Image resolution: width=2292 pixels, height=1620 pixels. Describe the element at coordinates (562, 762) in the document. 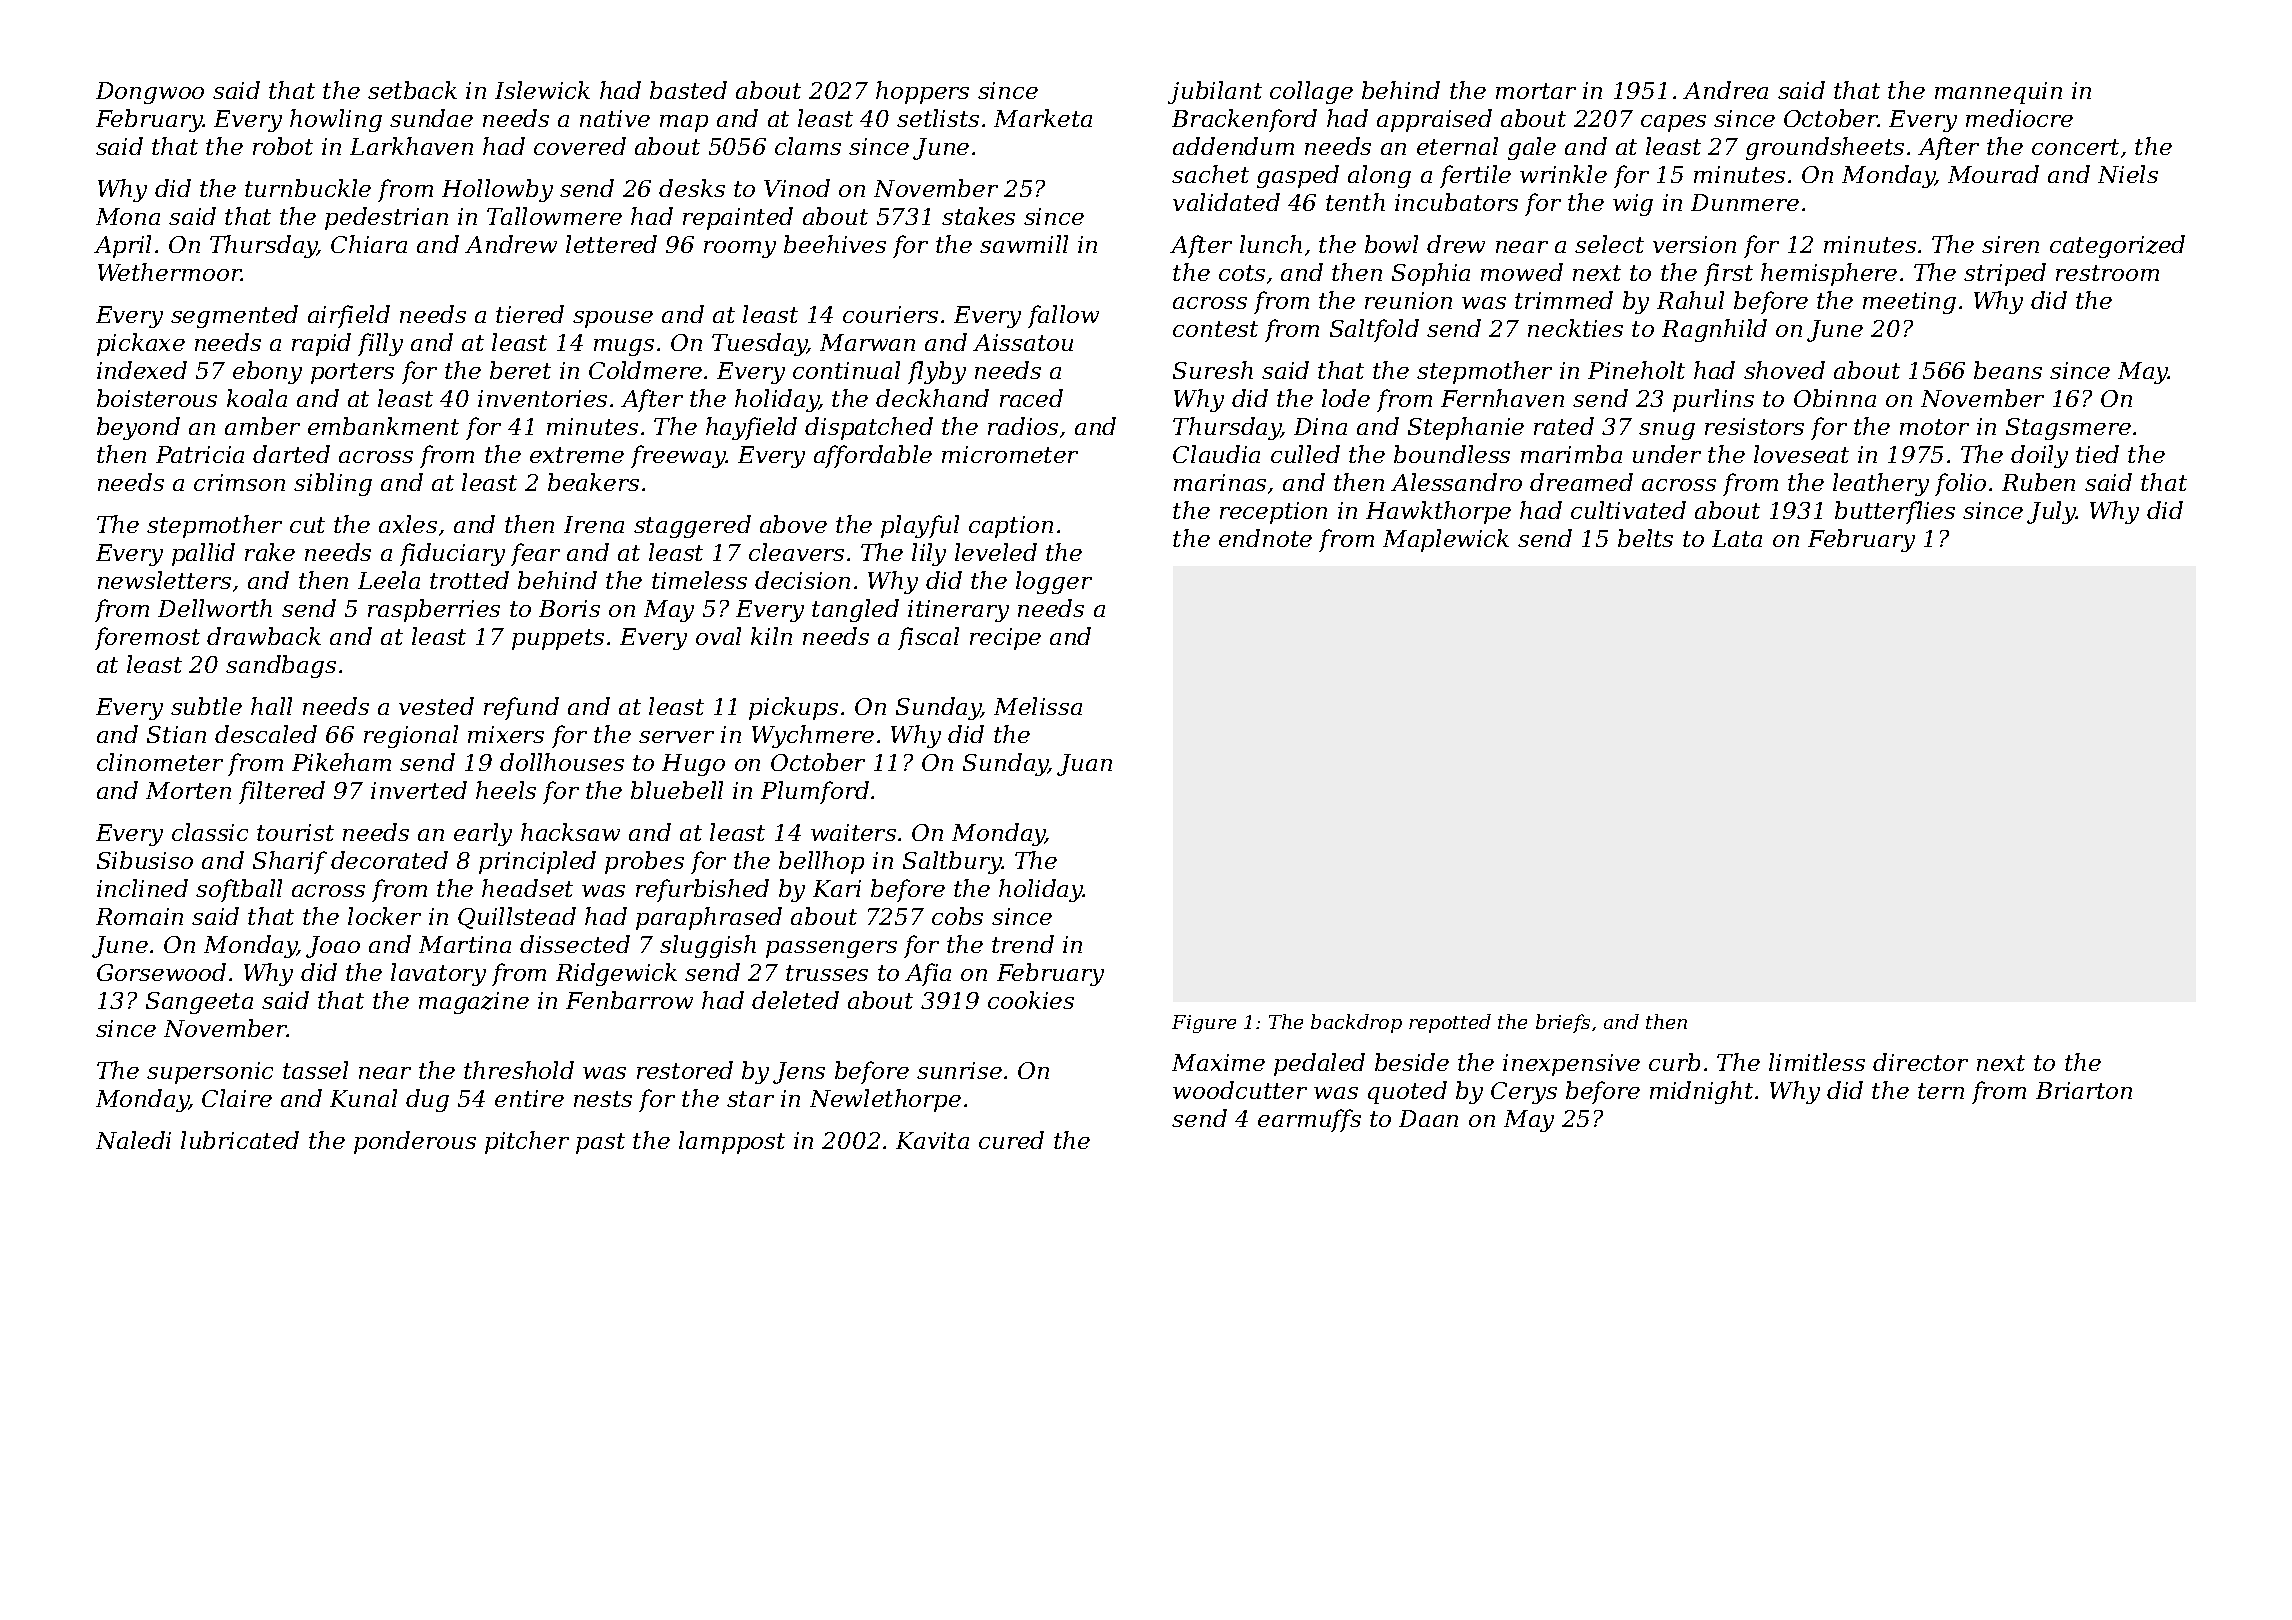

I see `dollhouses` at that location.
